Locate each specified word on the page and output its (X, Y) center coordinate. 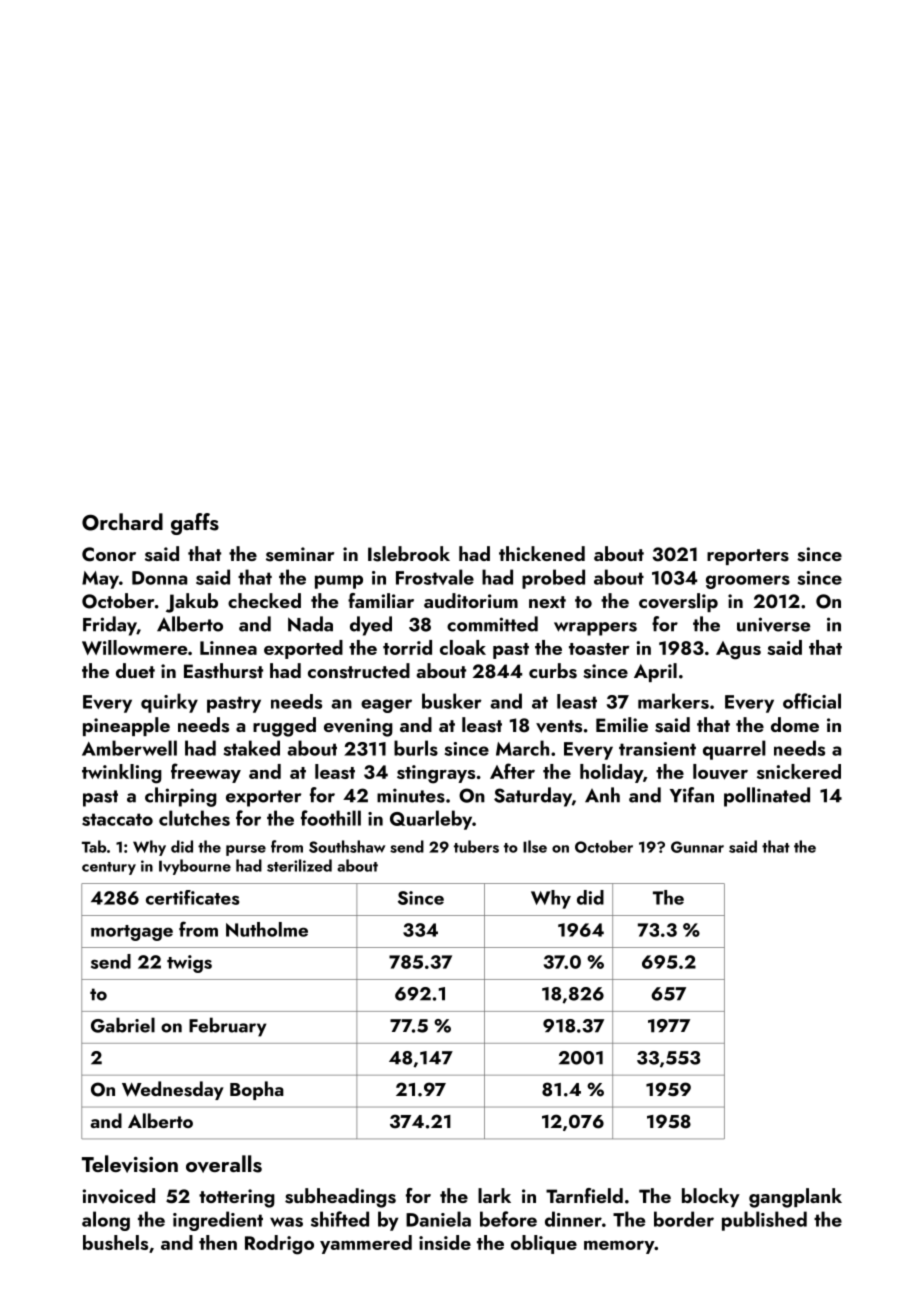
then (218, 1242)
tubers (476, 846)
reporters (748, 557)
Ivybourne (195, 867)
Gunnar (697, 847)
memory (619, 1247)
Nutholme (267, 929)
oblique (544, 1244)
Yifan (692, 795)
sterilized (299, 865)
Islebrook (409, 554)
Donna (159, 578)
